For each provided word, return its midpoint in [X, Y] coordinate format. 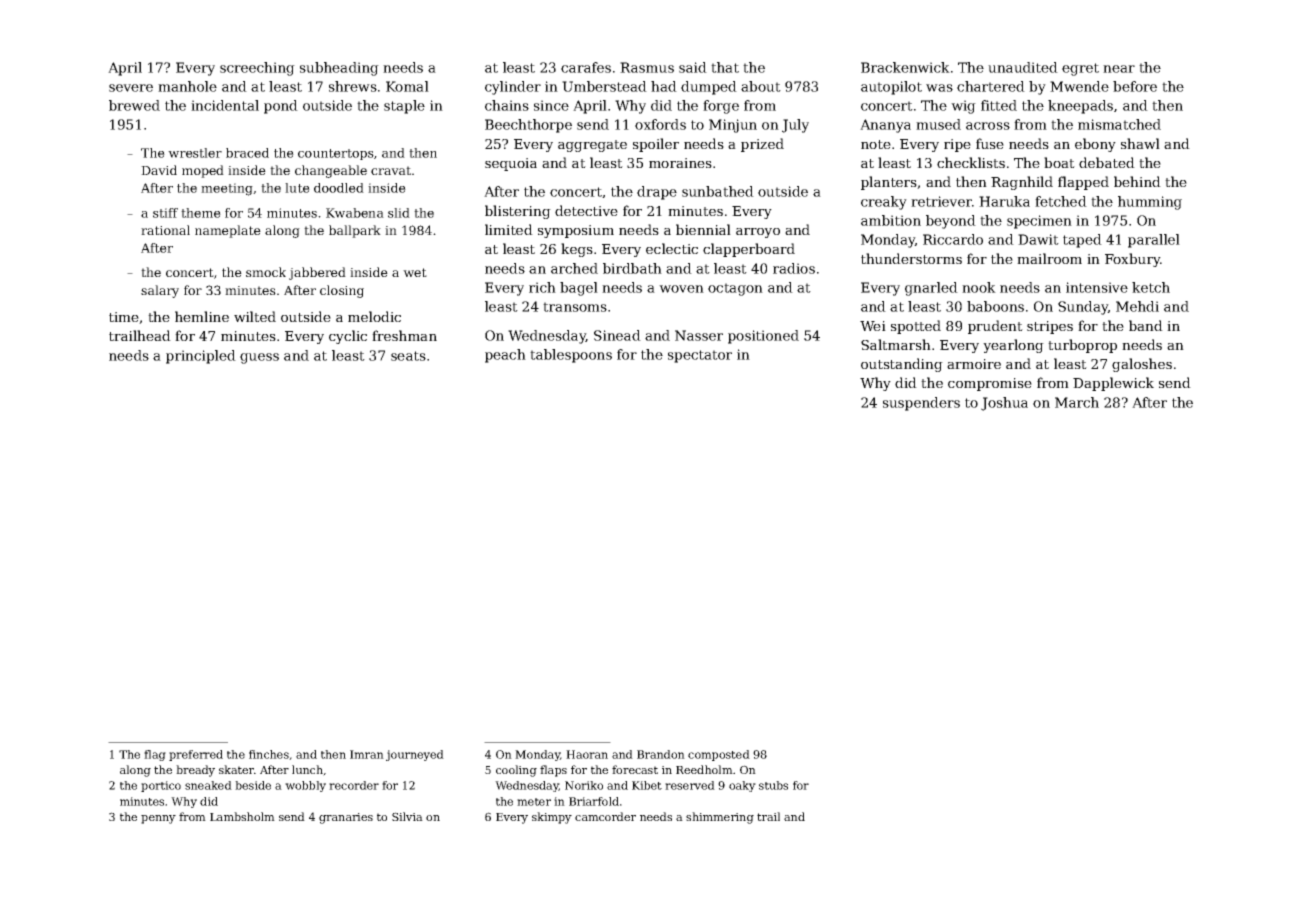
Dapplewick [1113, 384]
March [1077, 402]
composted [719, 755]
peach [505, 356]
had [664, 86]
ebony [1095, 145]
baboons [995, 306]
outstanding [902, 365]
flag [155, 755]
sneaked [208, 785]
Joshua [1004, 404]
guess [259, 358]
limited [509, 229]
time [124, 317]
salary [160, 291]
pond [281, 107]
